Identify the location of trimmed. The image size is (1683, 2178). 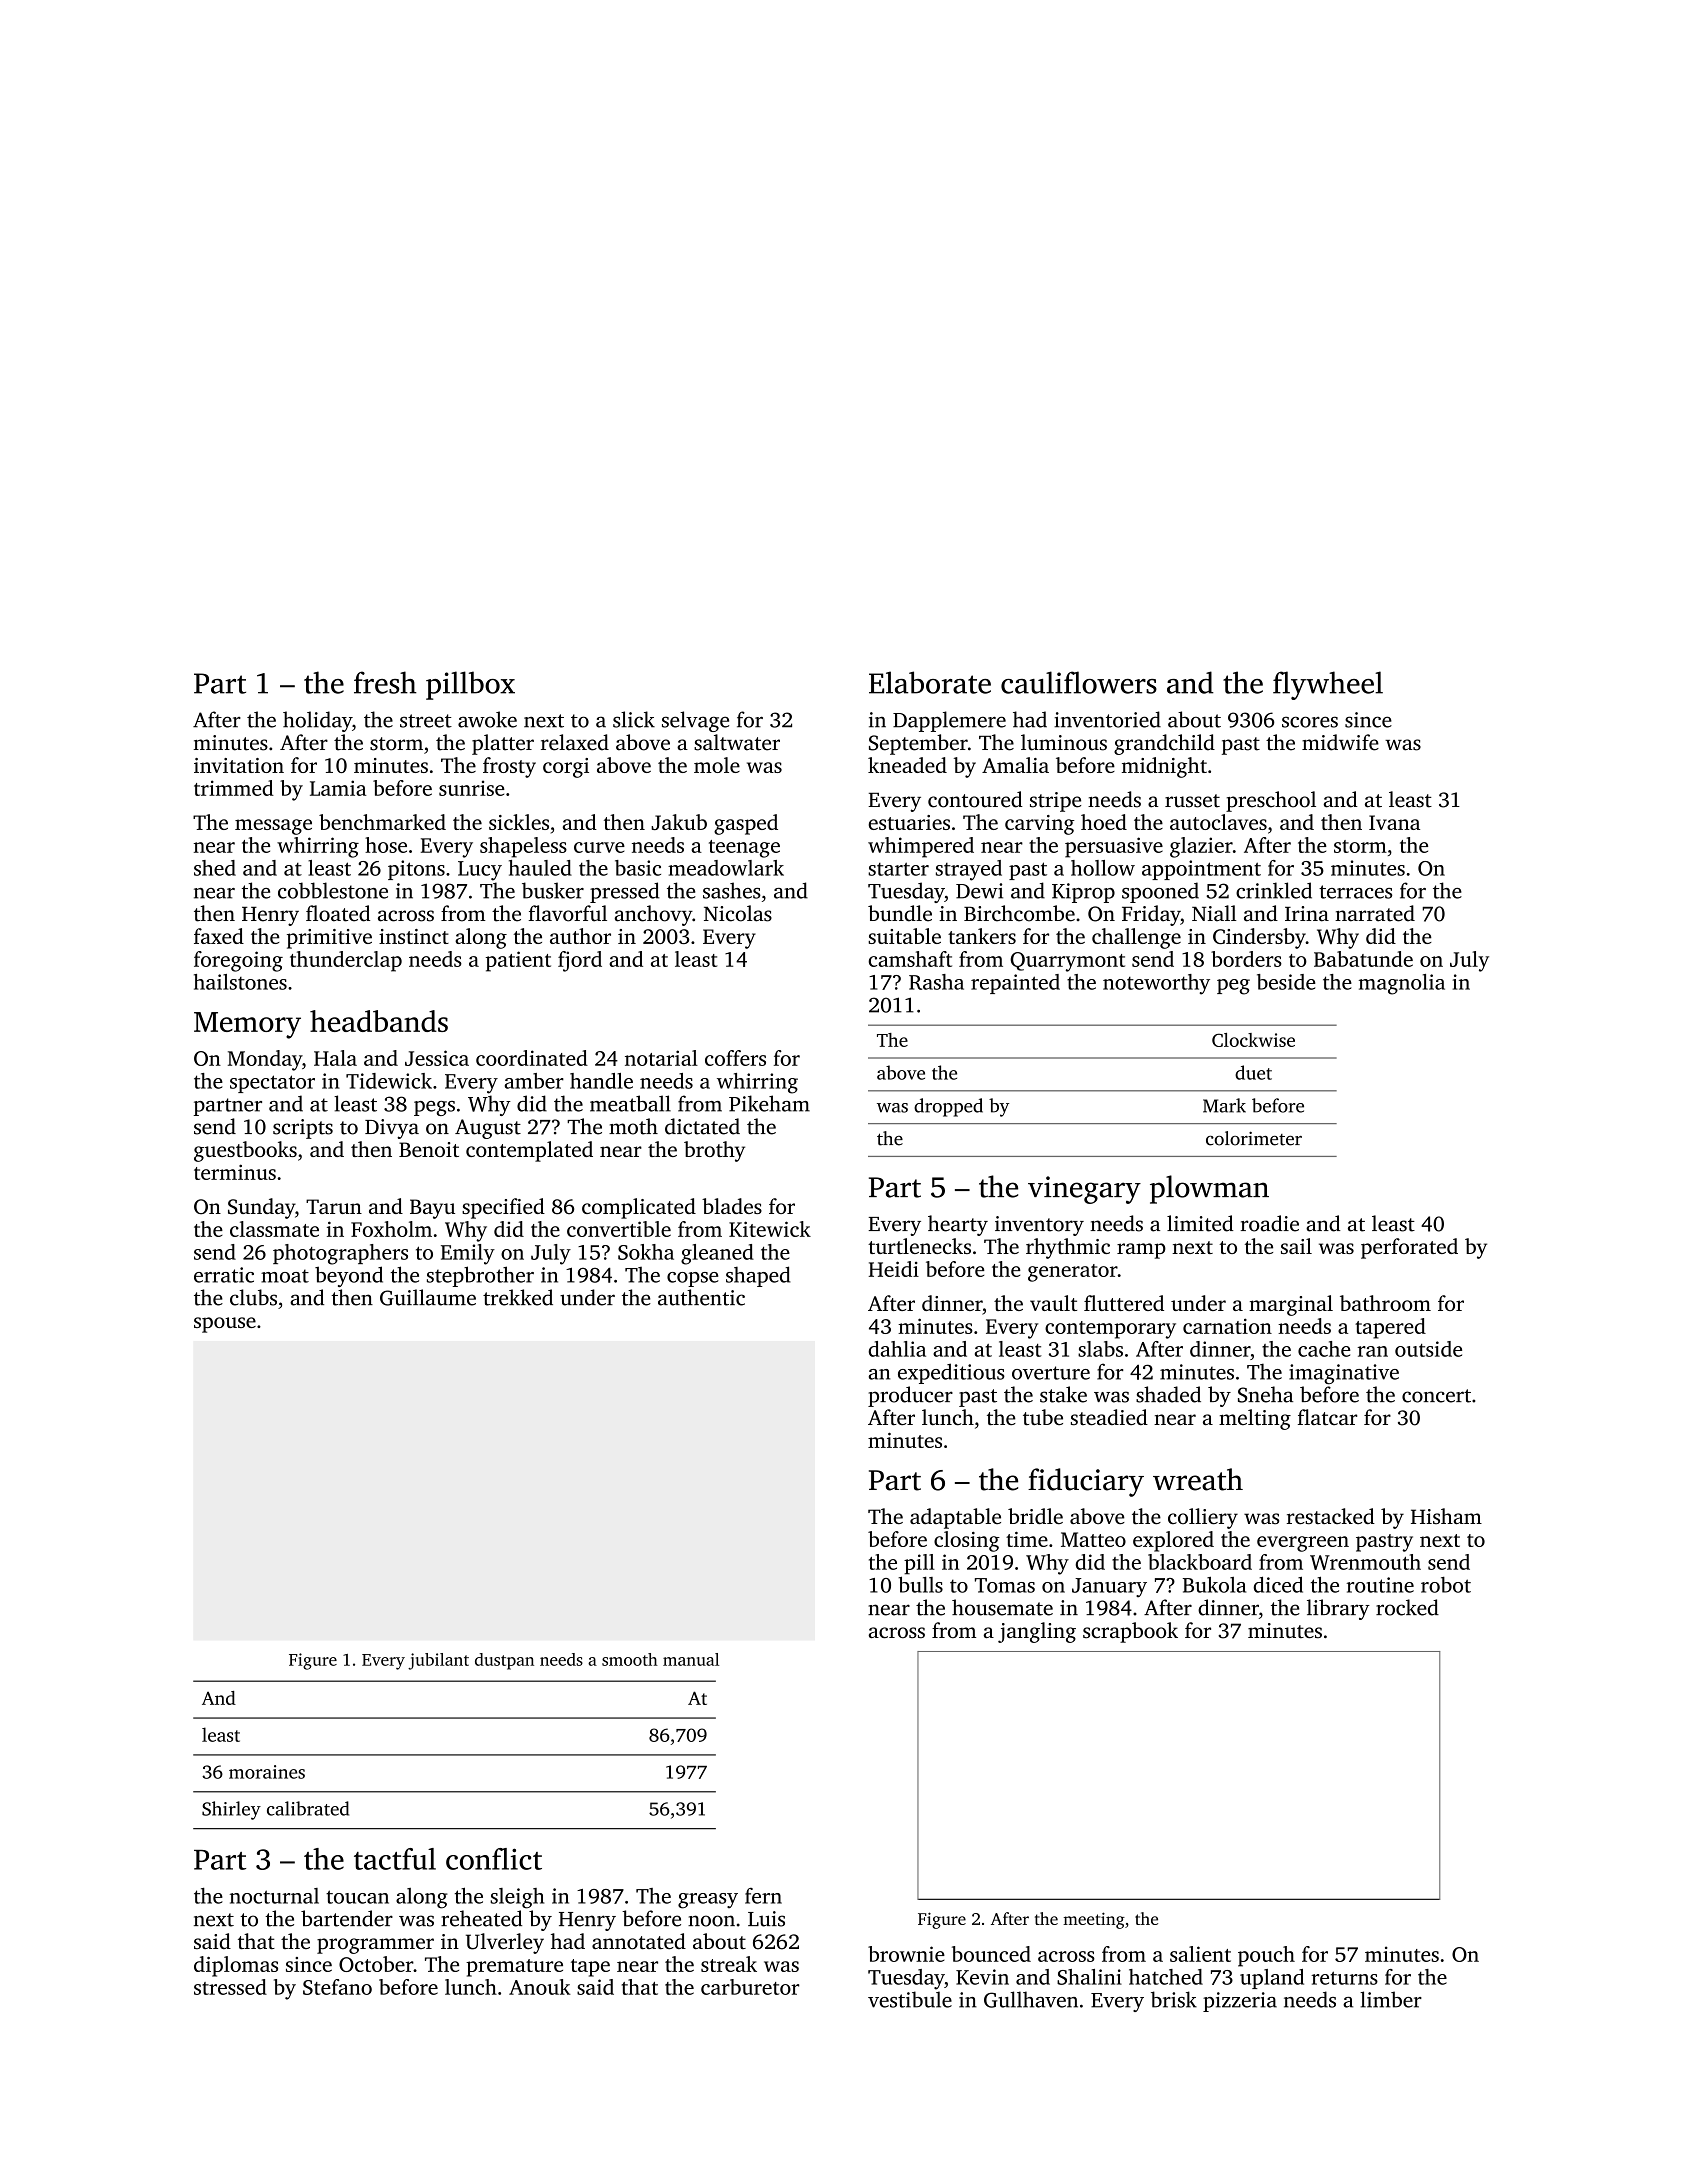
(234, 788).
